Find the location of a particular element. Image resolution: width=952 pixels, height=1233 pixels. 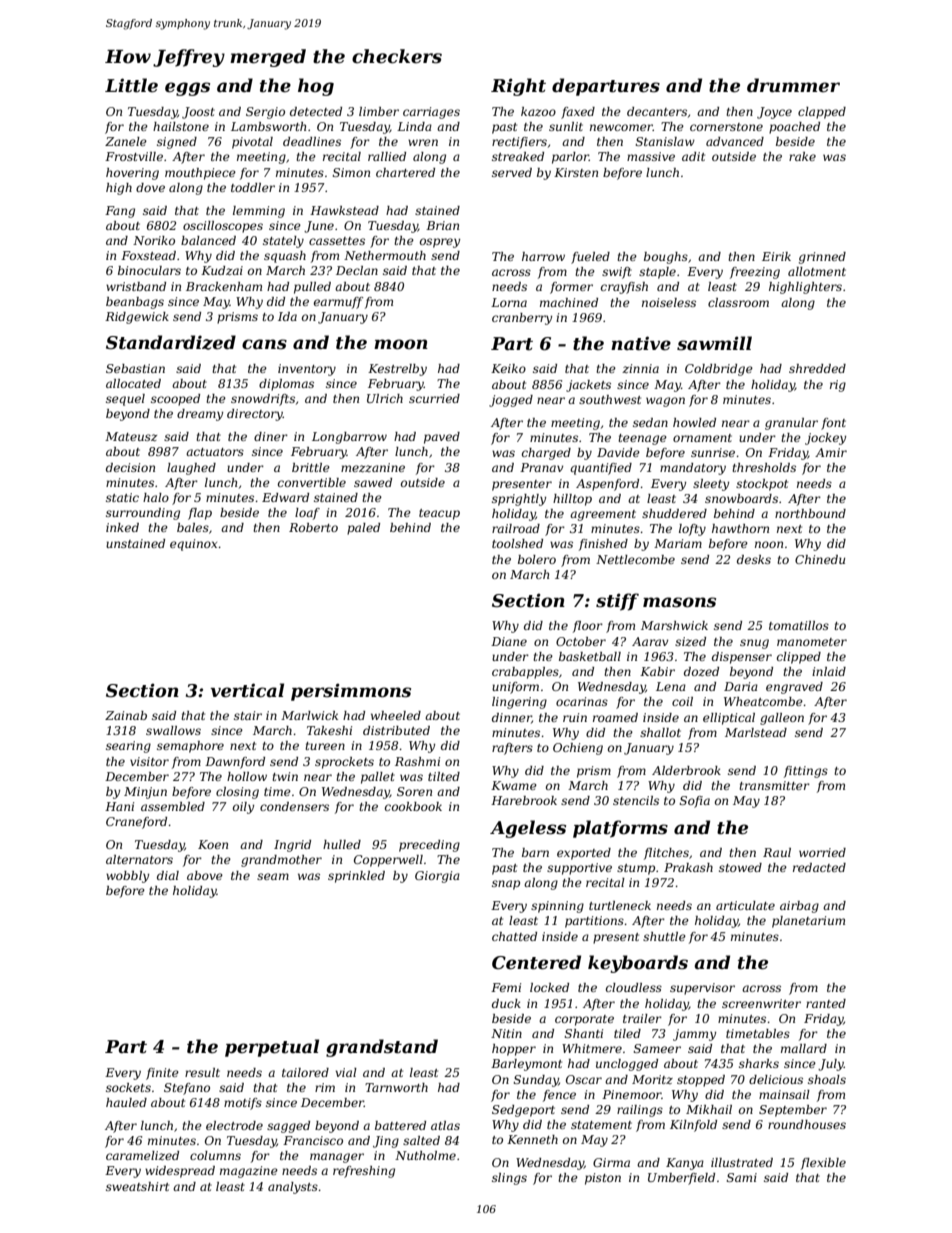

Kirsten is located at coordinates (576, 172).
